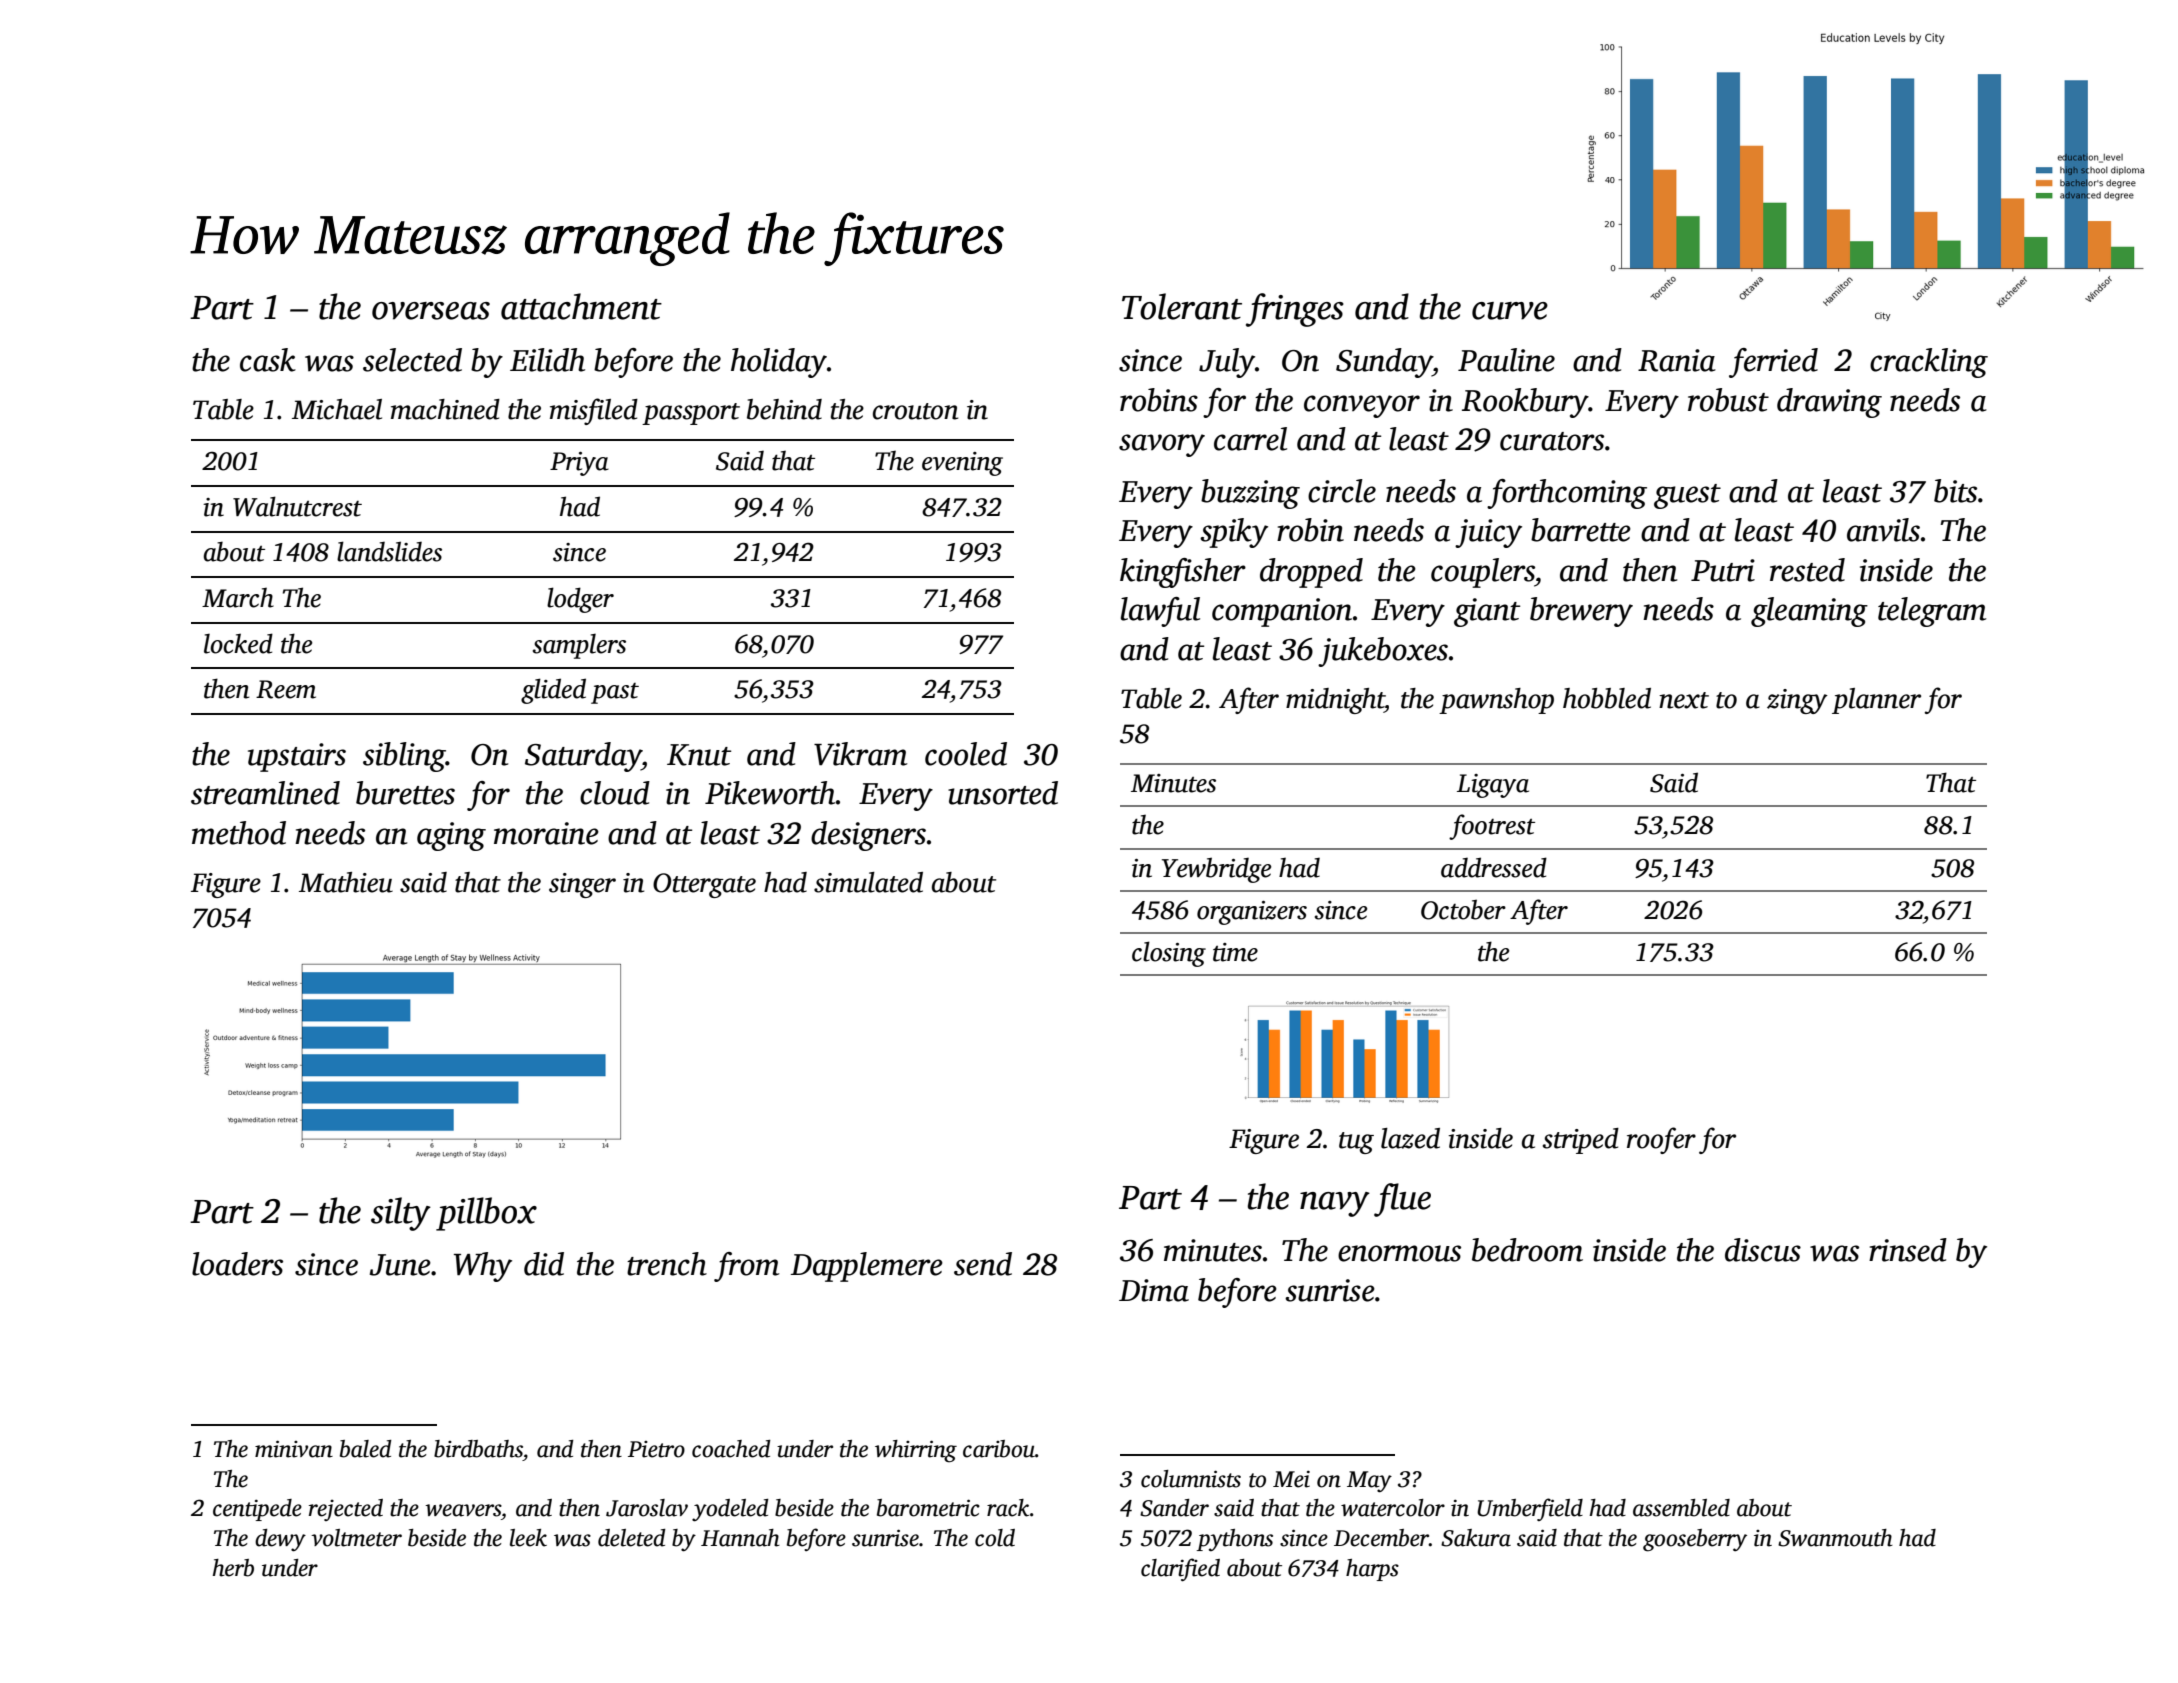  What do you see at coordinates (547, 360) in the screenshot?
I see `Eilidh` at bounding box center [547, 360].
